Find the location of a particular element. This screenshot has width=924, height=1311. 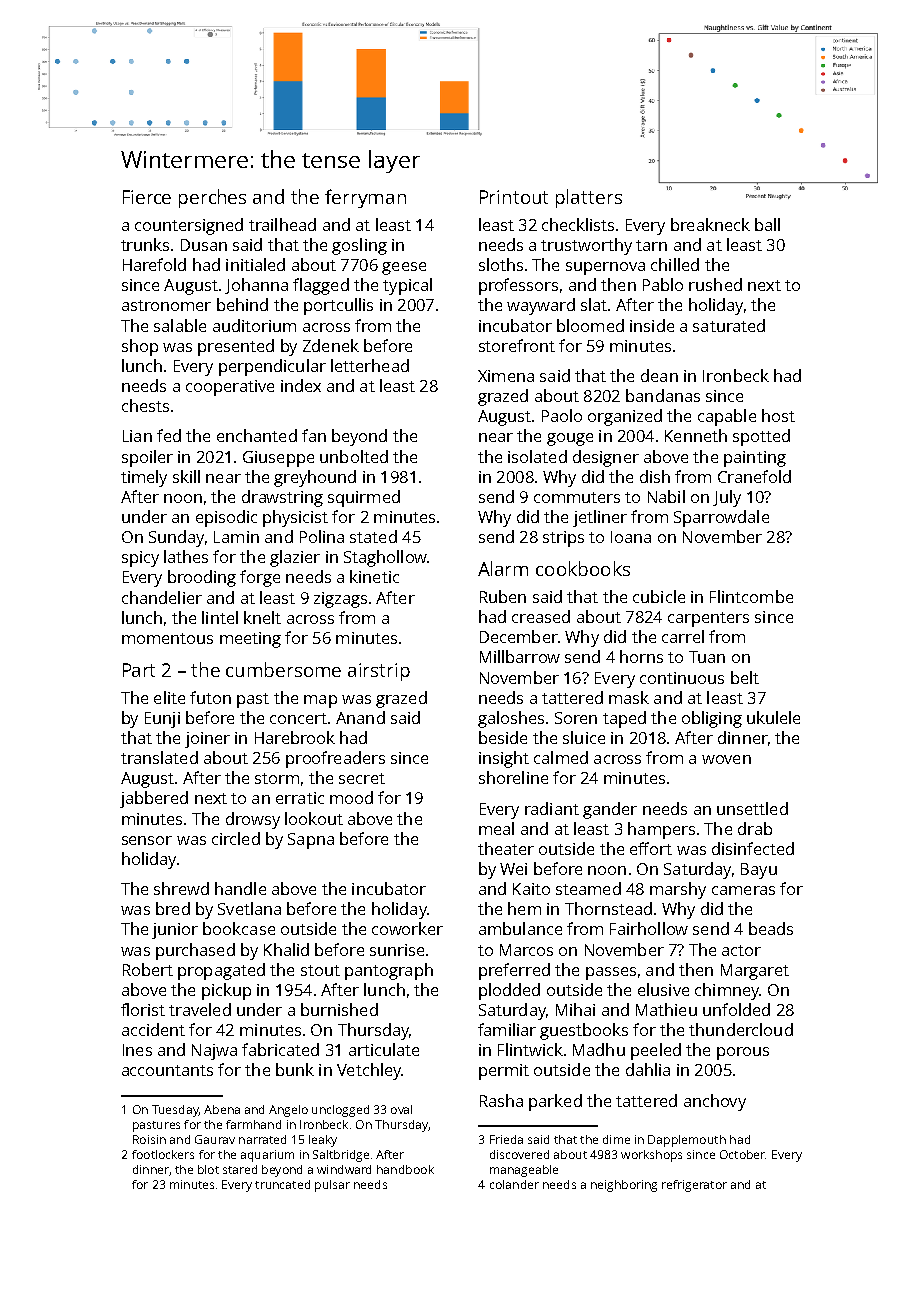

enchanted is located at coordinates (257, 435).
